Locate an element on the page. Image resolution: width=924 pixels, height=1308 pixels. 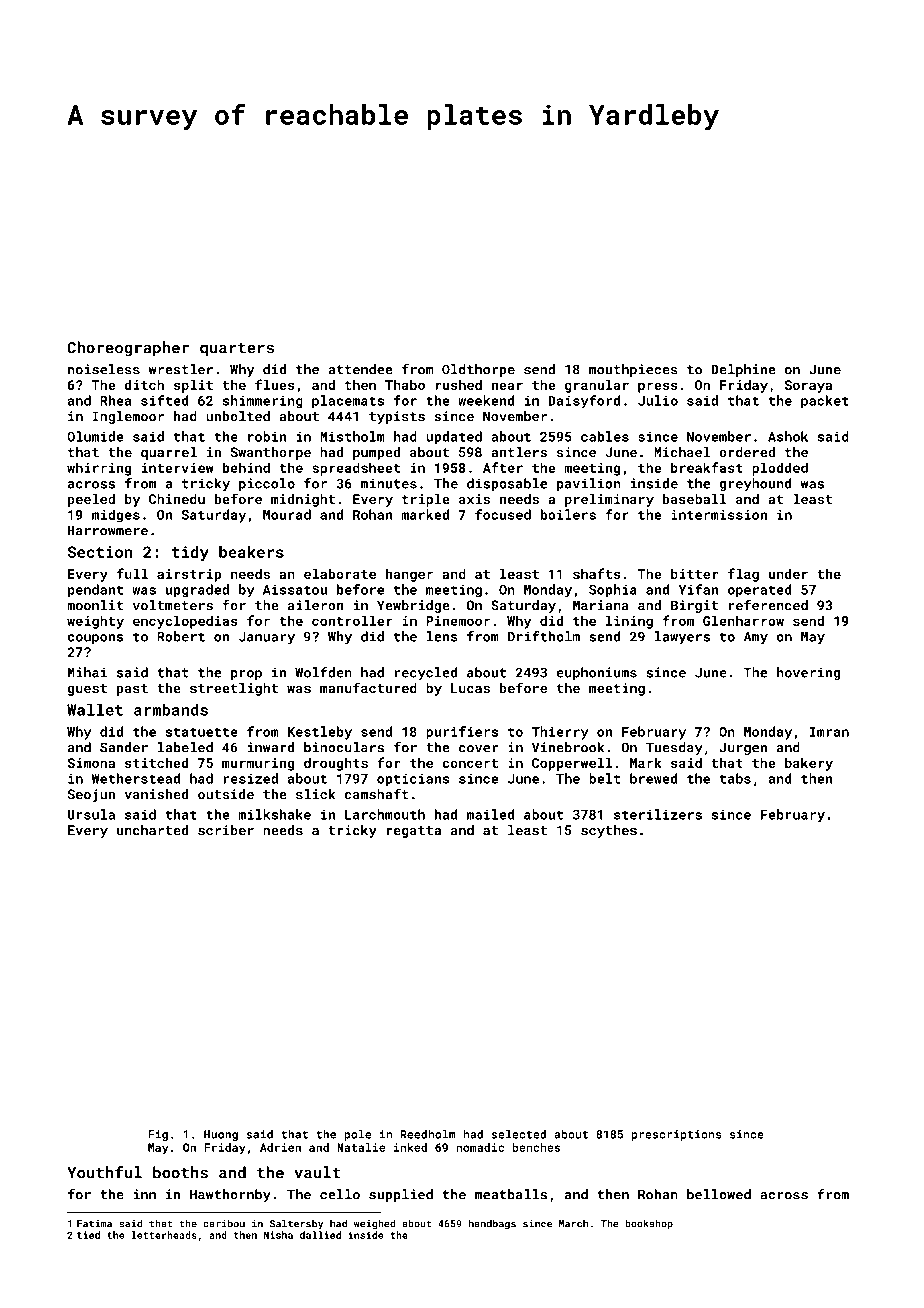
sterilizers is located at coordinates (658, 814).
